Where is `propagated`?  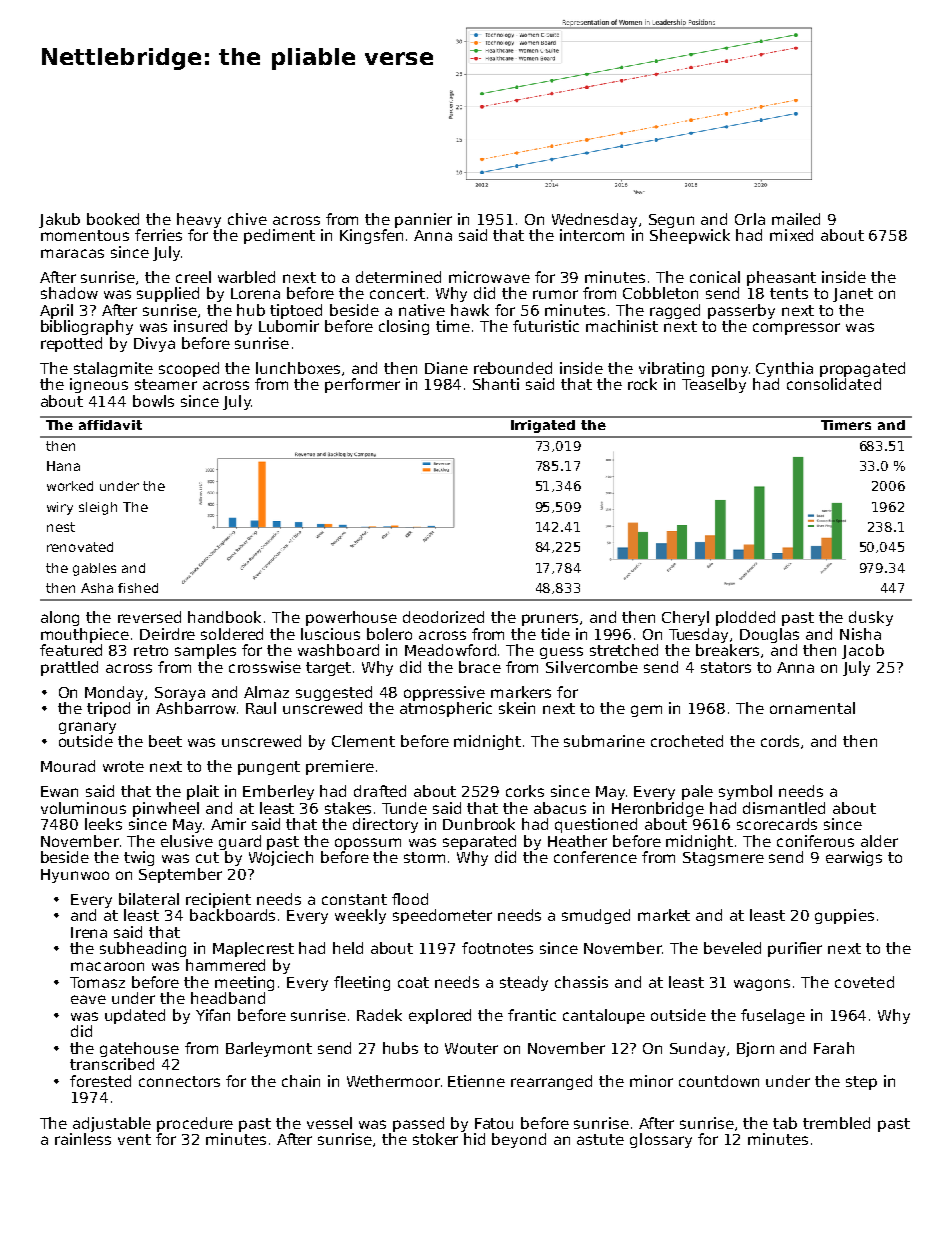 propagated is located at coordinates (862, 369).
